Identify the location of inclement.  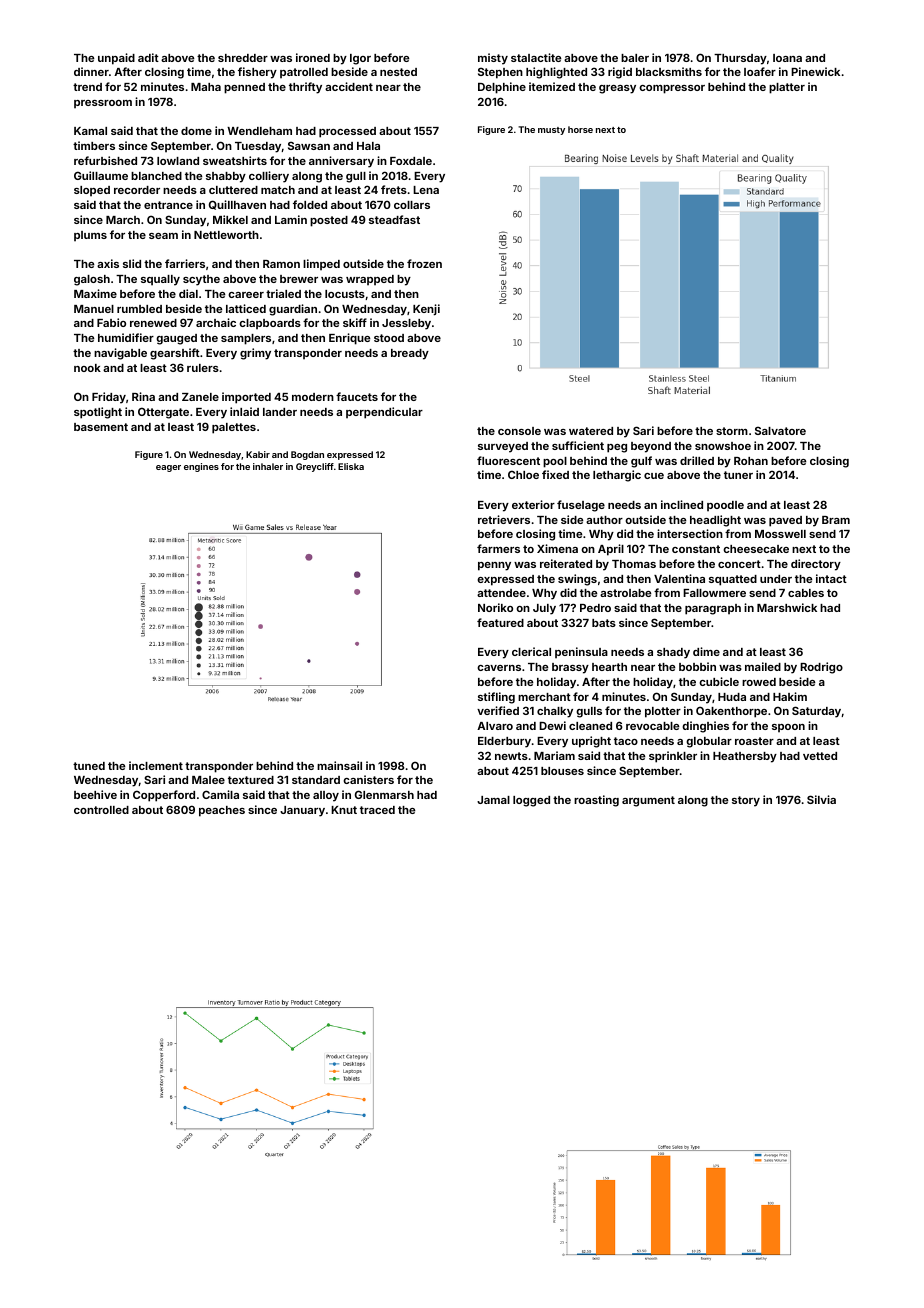
(156, 765).
